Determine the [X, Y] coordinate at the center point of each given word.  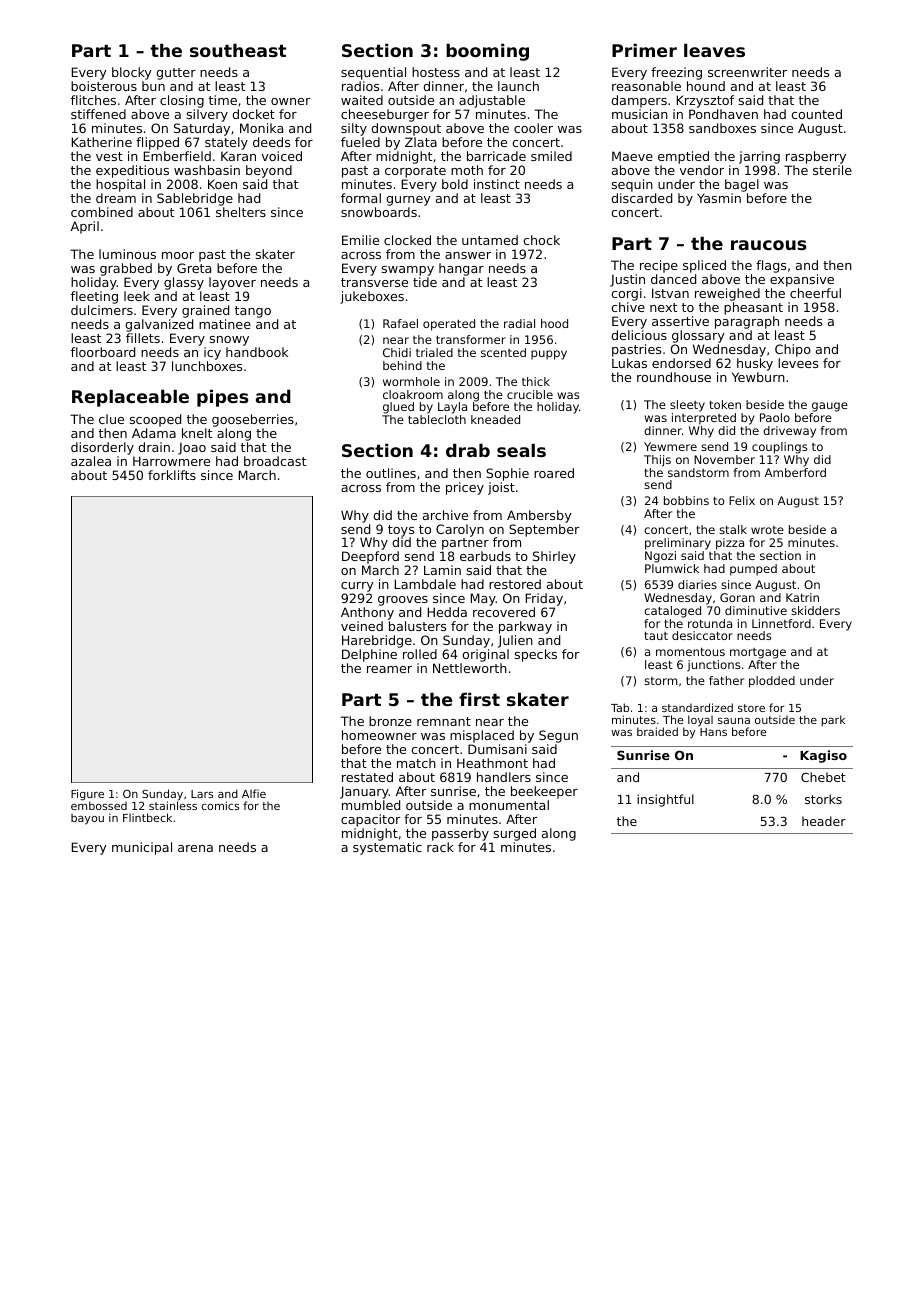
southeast [238, 50]
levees [798, 363]
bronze [390, 721]
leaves [714, 50]
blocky [131, 73]
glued [398, 408]
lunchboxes [207, 366]
